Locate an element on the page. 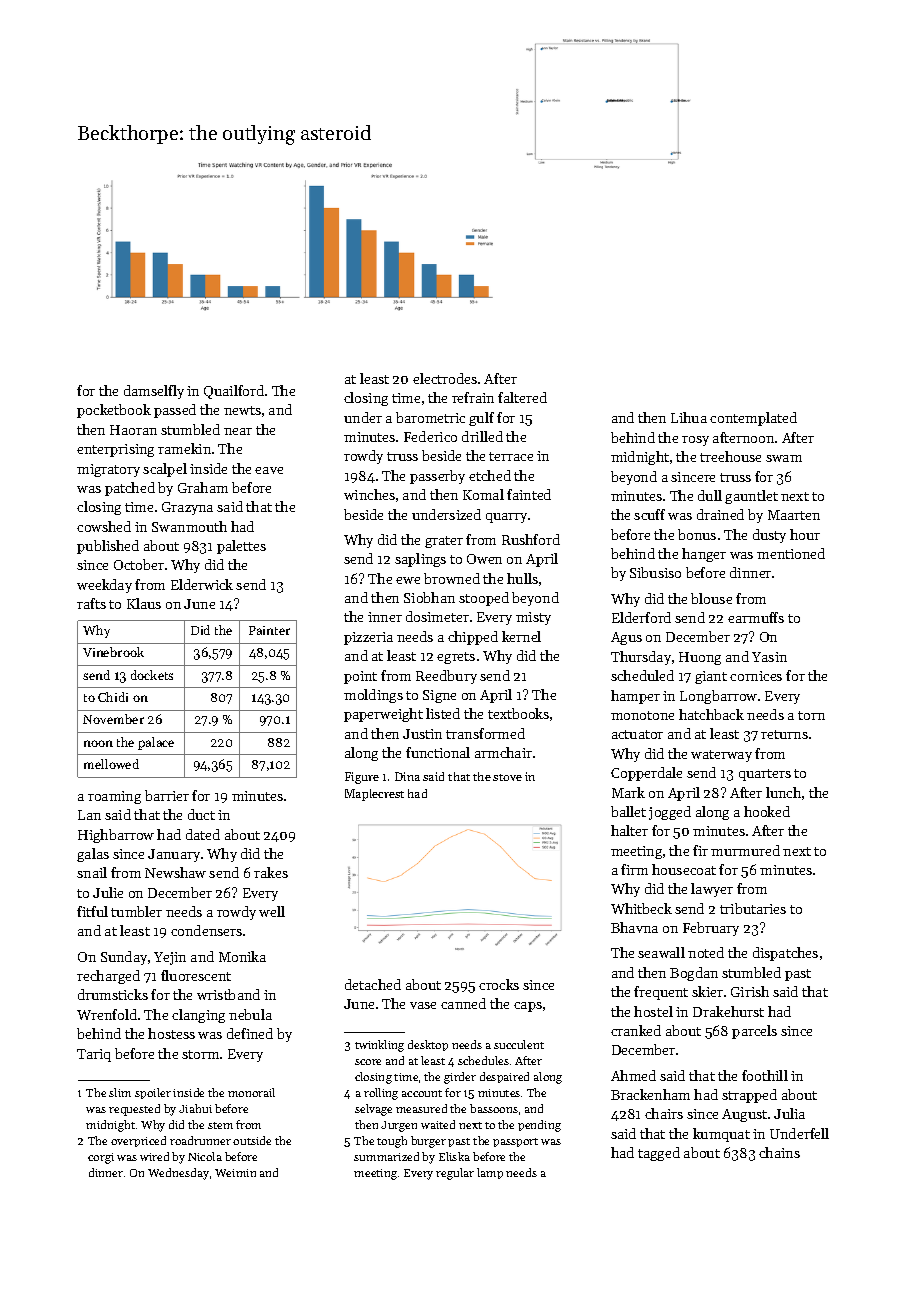  slim is located at coordinates (120, 1092).
